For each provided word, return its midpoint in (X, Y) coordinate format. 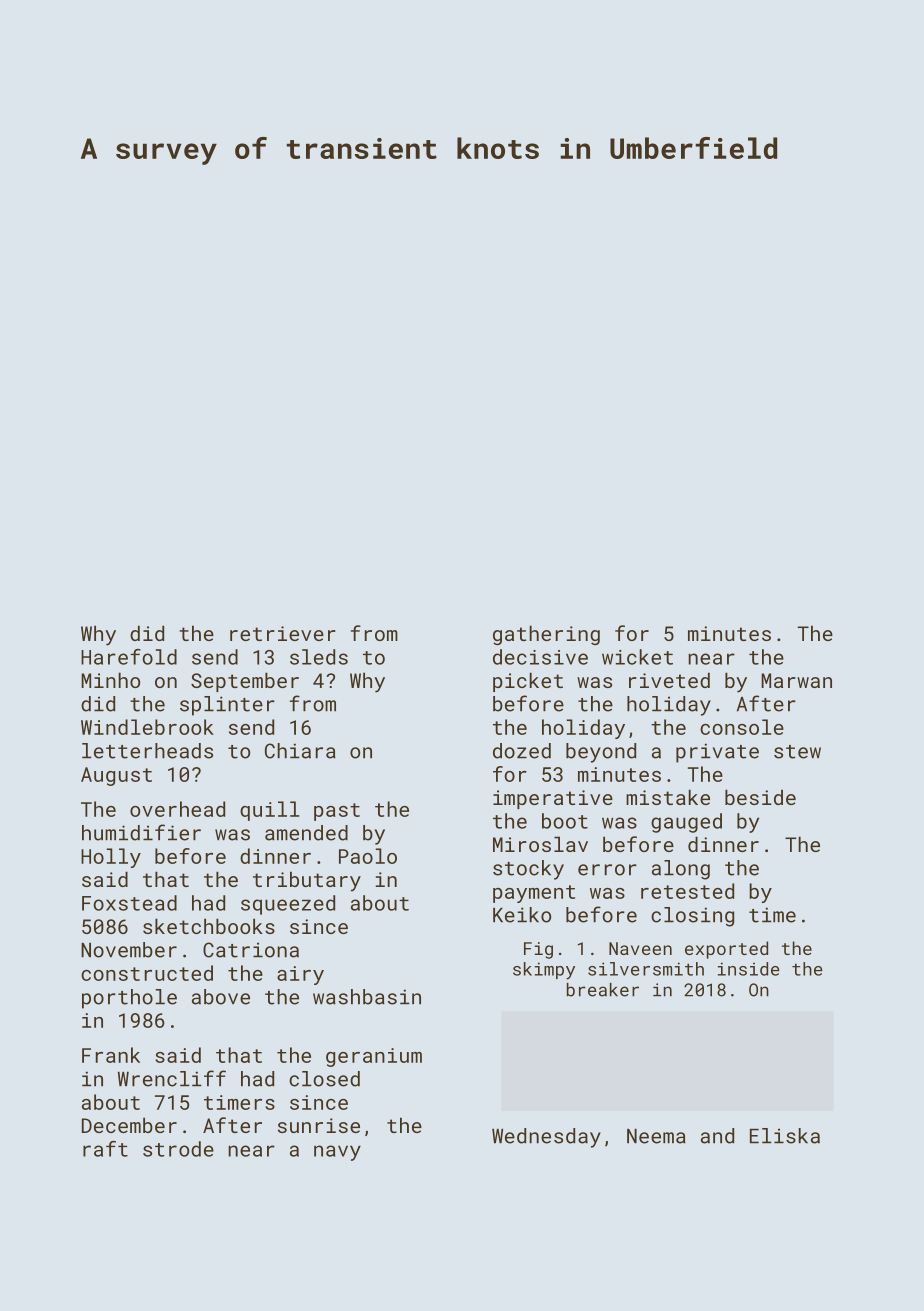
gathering (546, 635)
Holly (111, 858)
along (681, 870)
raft (105, 1149)
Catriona (251, 950)
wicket (637, 657)
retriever (283, 633)
